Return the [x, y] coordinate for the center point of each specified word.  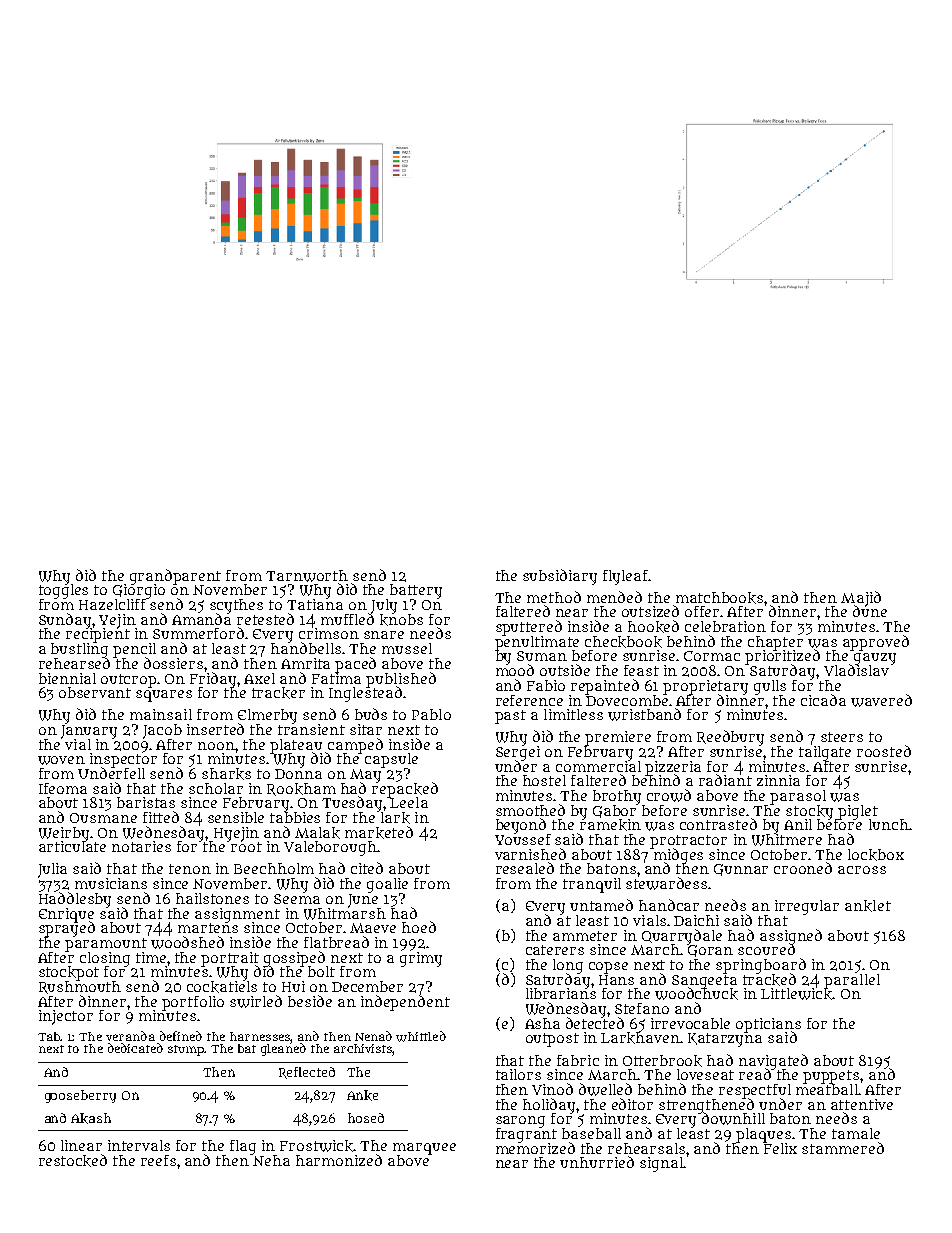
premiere [618, 738]
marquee [424, 1149]
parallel [852, 981]
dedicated [135, 1048]
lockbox [876, 855]
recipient [98, 635]
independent [405, 1003]
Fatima [336, 678]
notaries [141, 846]
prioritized [782, 657]
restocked [73, 1160]
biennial [67, 678]
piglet [858, 812]
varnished [530, 854]
